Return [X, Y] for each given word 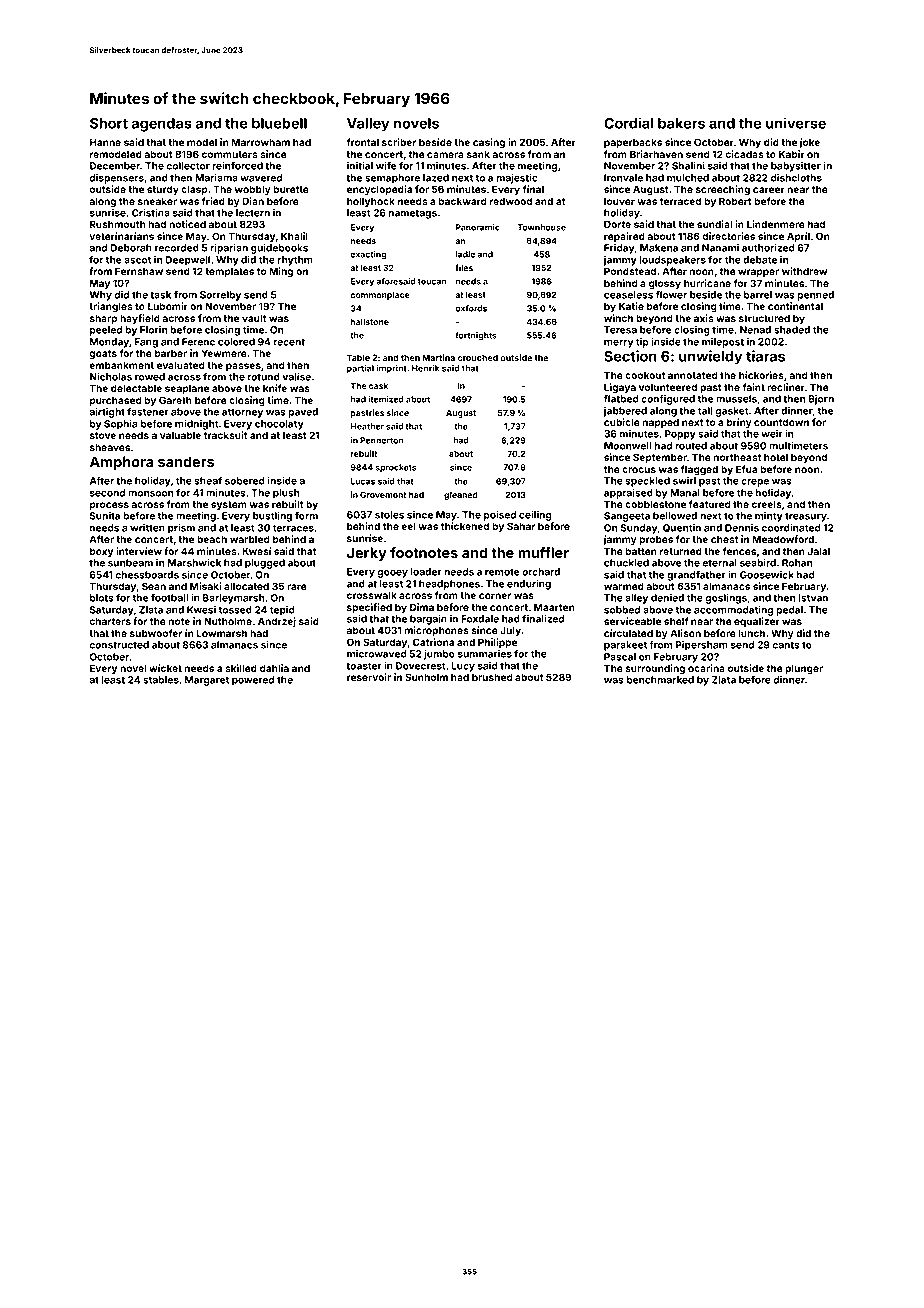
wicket [165, 668]
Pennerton [381, 440]
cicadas [744, 154]
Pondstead [630, 271]
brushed [492, 677]
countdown [781, 422]
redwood [511, 201]
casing [489, 143]
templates [229, 272]
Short [109, 123]
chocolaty [279, 425]
